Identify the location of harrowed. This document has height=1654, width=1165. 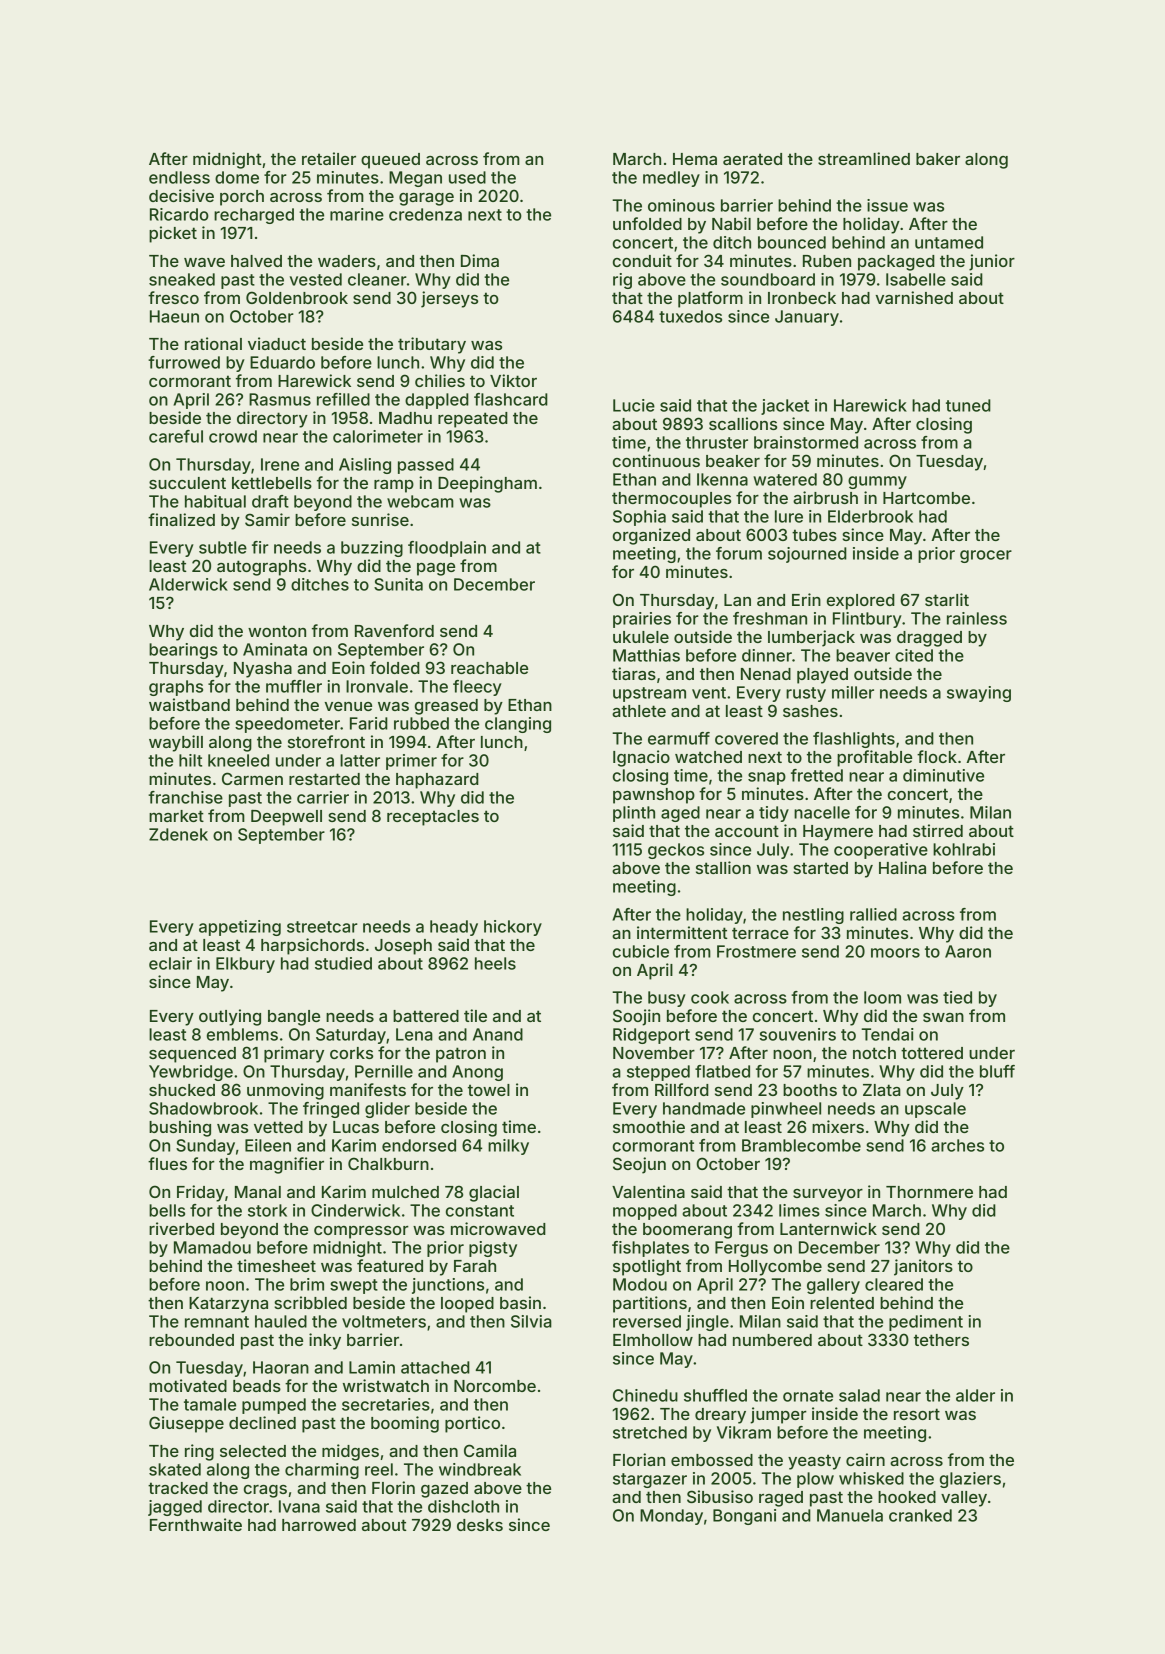
(319, 1525).
